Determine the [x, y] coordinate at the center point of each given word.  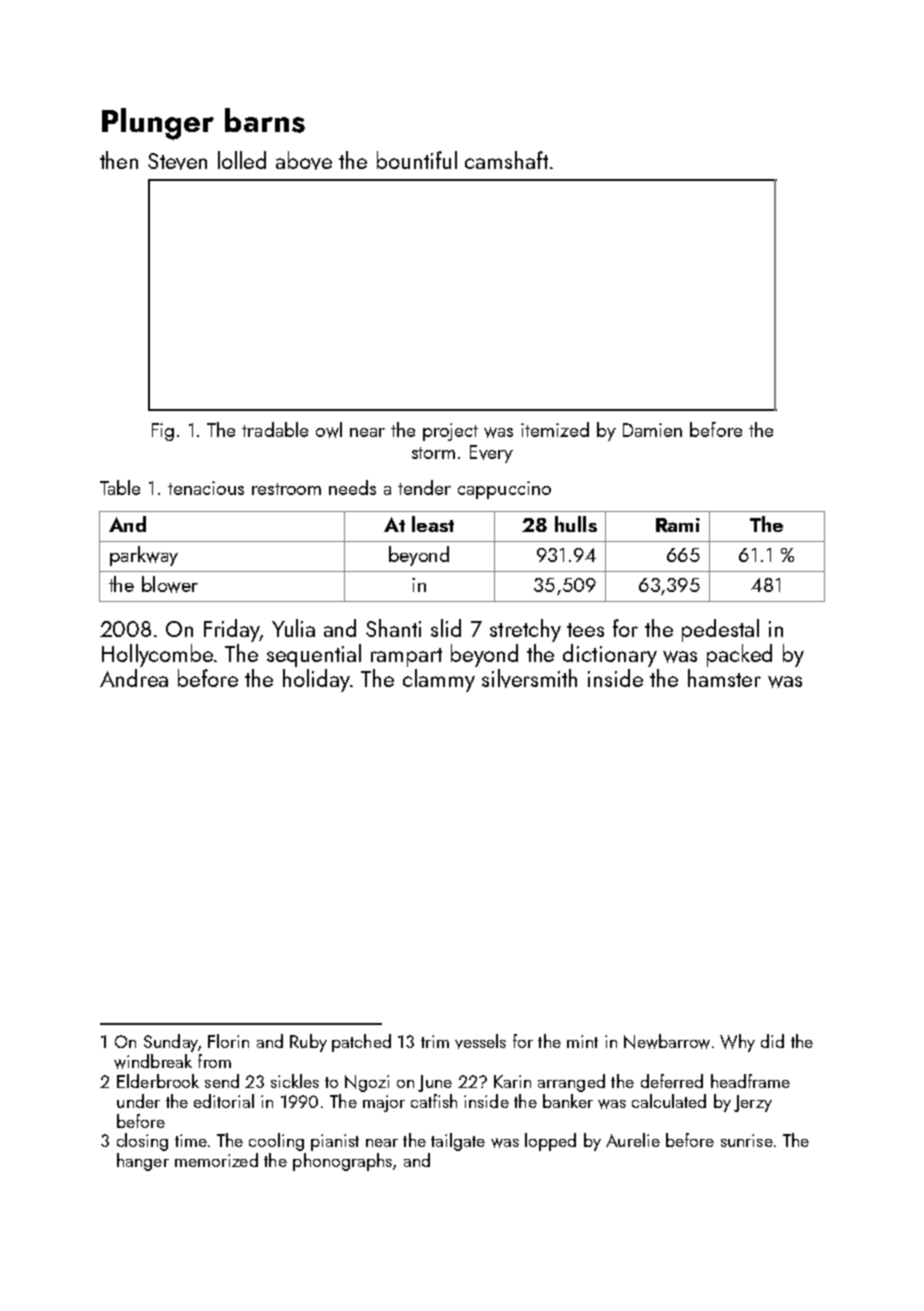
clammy [439, 680]
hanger [143, 1162]
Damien [652, 430]
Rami [678, 525]
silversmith [529, 678]
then [119, 160]
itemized [555, 429]
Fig [163, 432]
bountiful [417, 160]
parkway [144, 556]
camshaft [506, 160]
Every [491, 454]
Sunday [171, 1043]
